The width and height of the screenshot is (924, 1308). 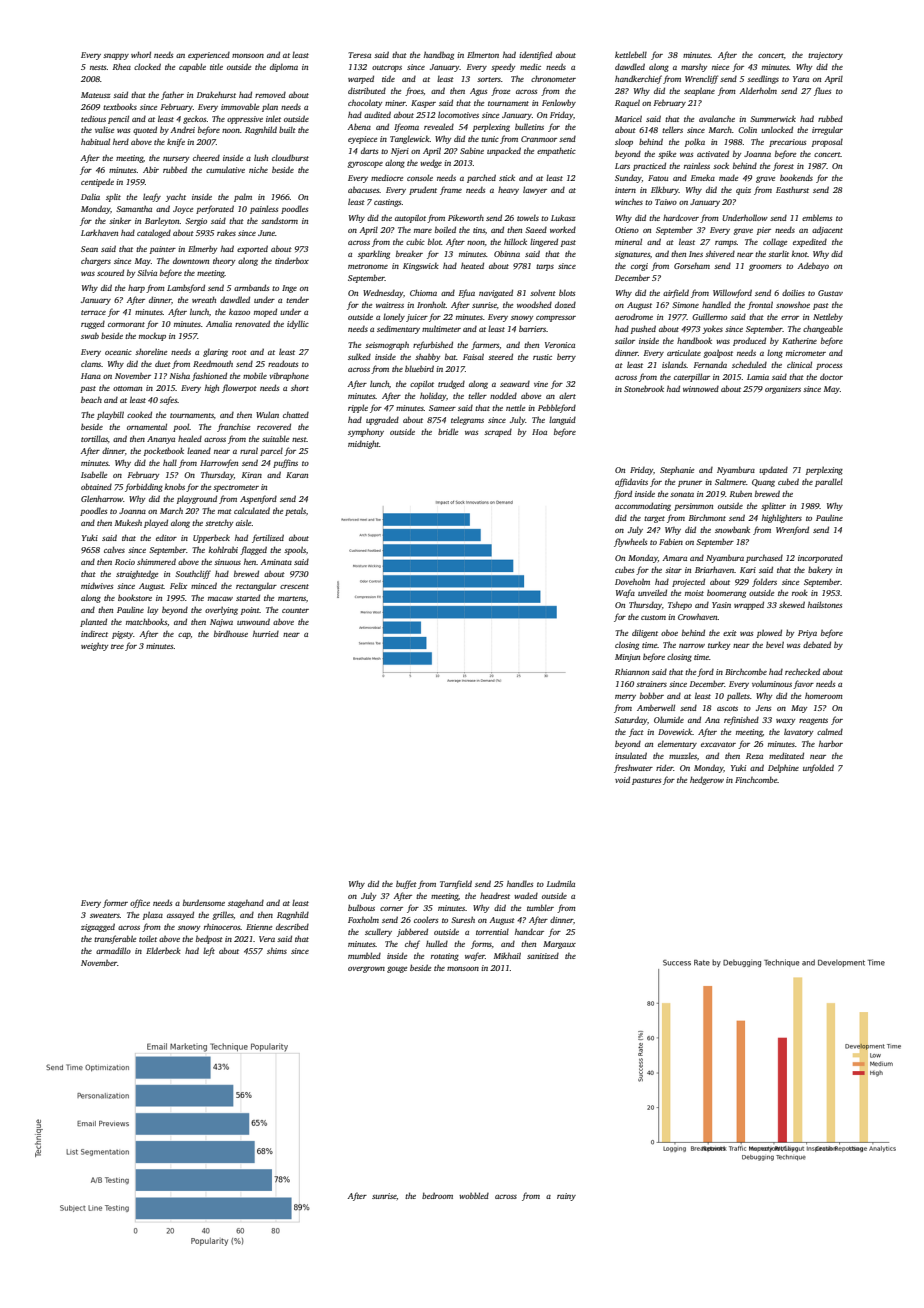 I want to click on empathetic, so click(x=556, y=151).
